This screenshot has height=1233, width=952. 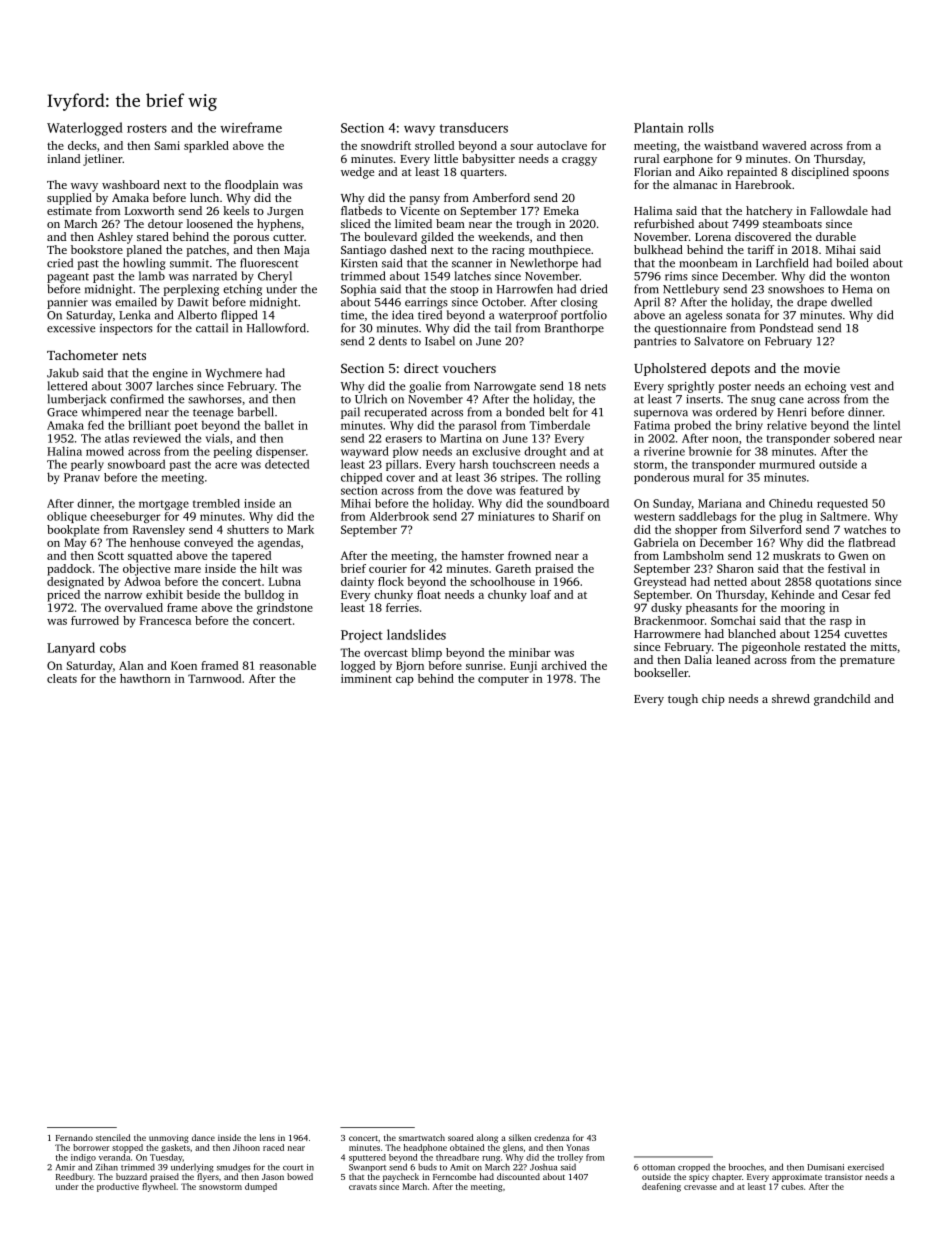 What do you see at coordinates (791, 698) in the screenshot?
I see `shrewd` at bounding box center [791, 698].
